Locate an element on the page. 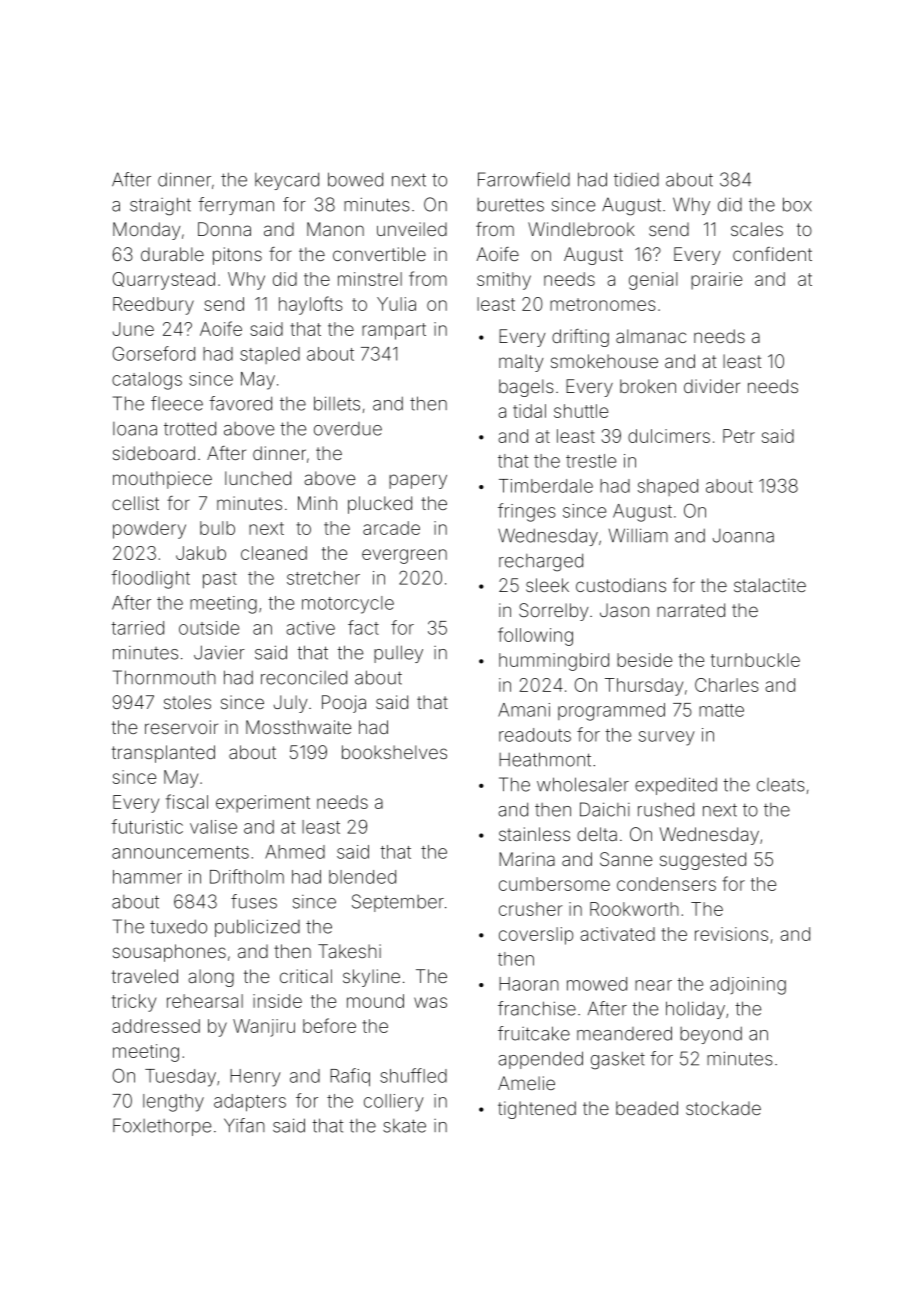 This image has height=1311, width=924. shuffled is located at coordinates (413, 1075).
